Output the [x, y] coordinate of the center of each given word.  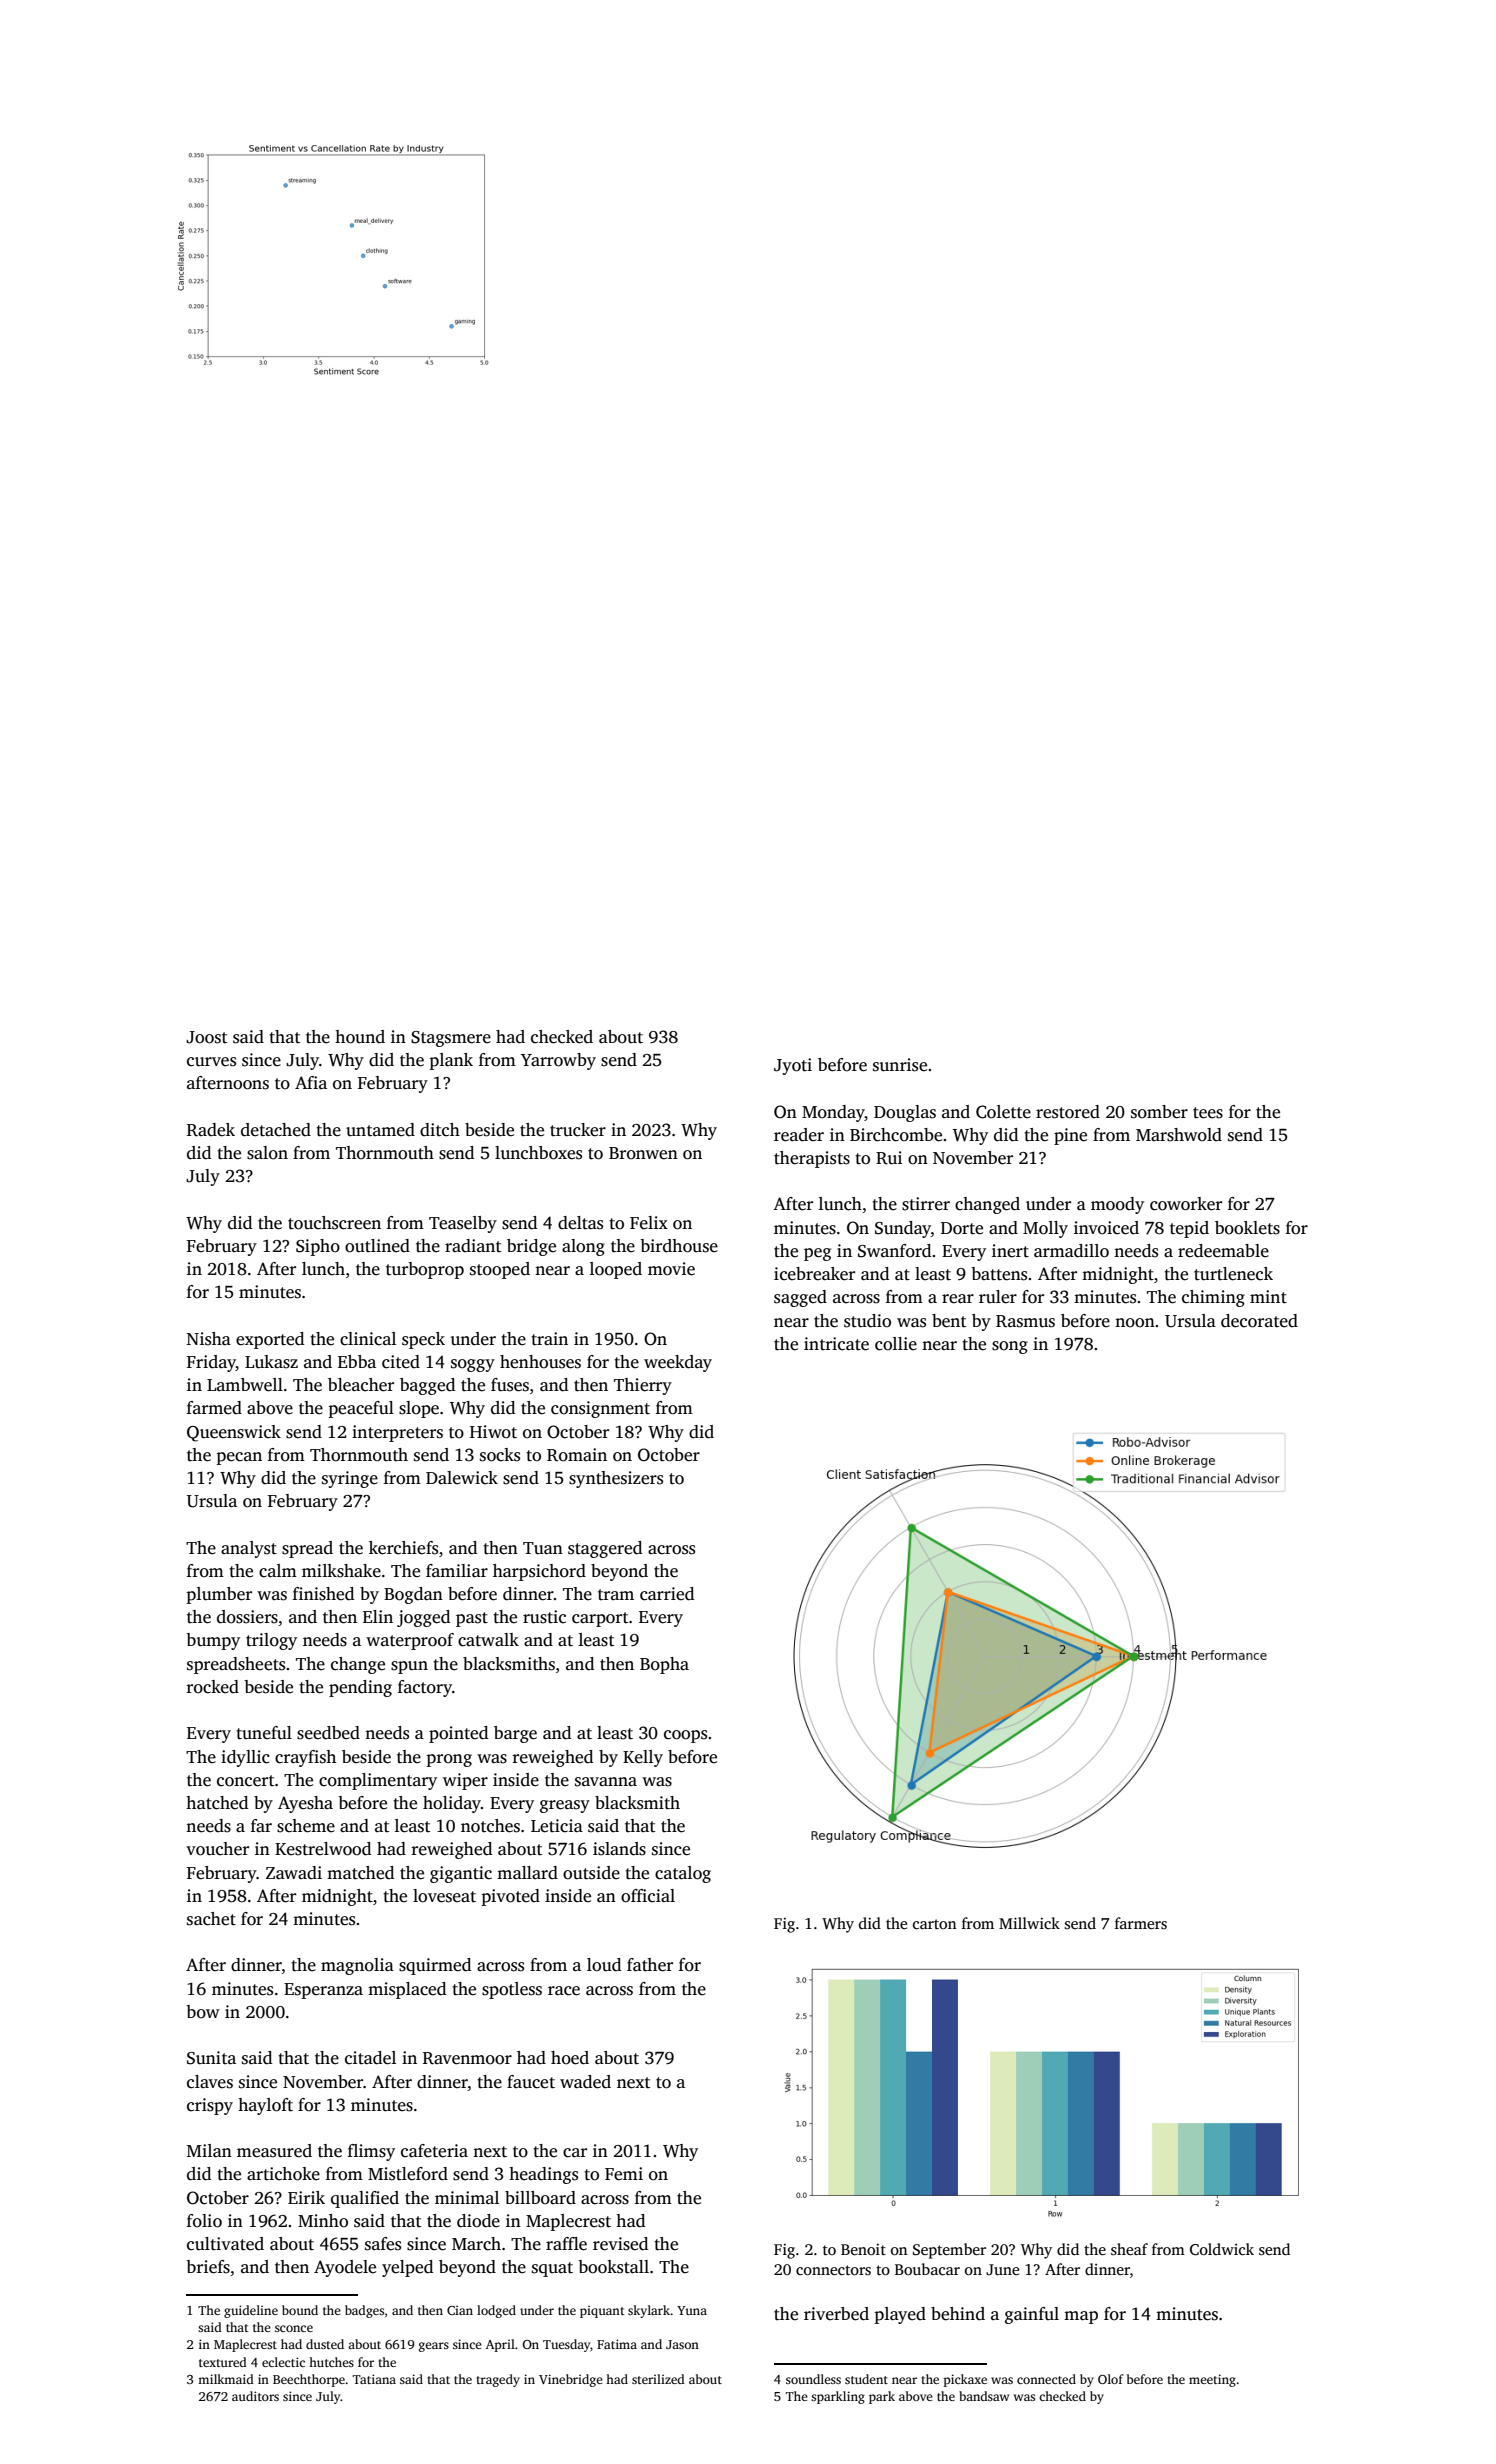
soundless [813, 2379]
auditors [255, 2396]
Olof [1111, 2379]
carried [667, 1594]
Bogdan [413, 1595]
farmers [1141, 1923]
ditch [440, 1130]
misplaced [407, 1990]
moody [1117, 1205]
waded [585, 2082]
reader [799, 1135]
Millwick [1029, 1923]
